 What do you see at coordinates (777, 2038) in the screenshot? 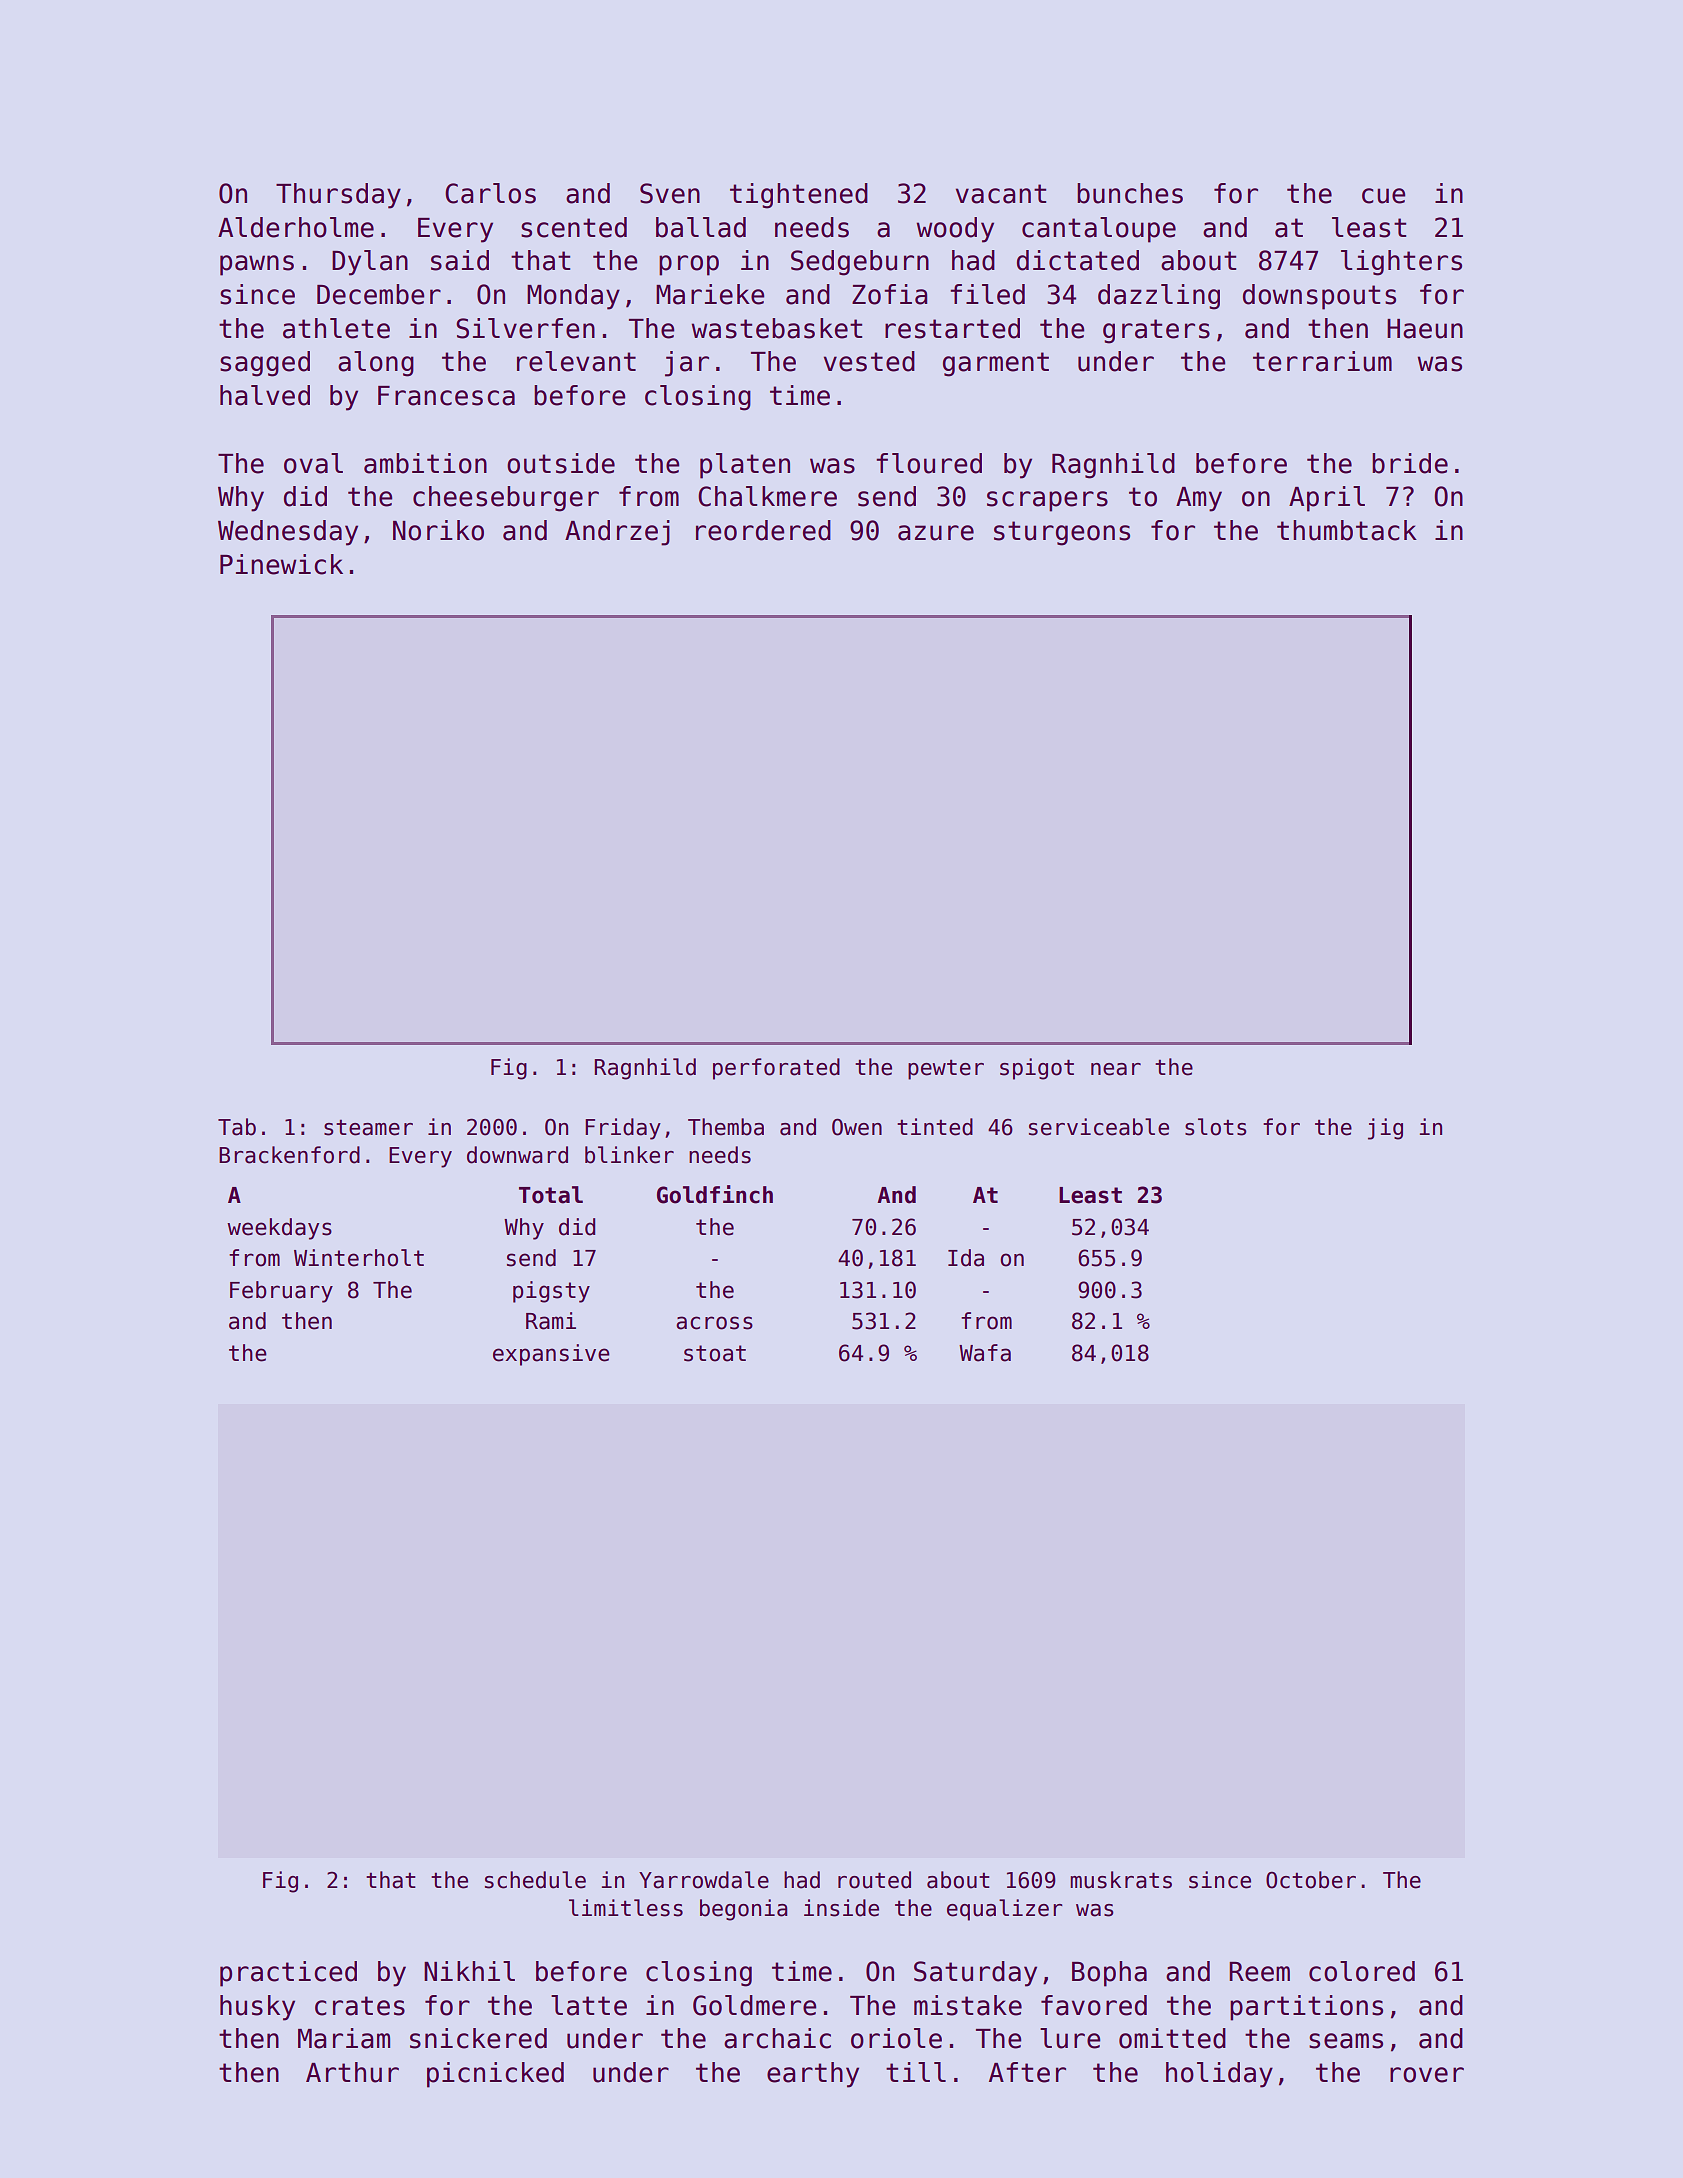
I see `archaic` at bounding box center [777, 2038].
